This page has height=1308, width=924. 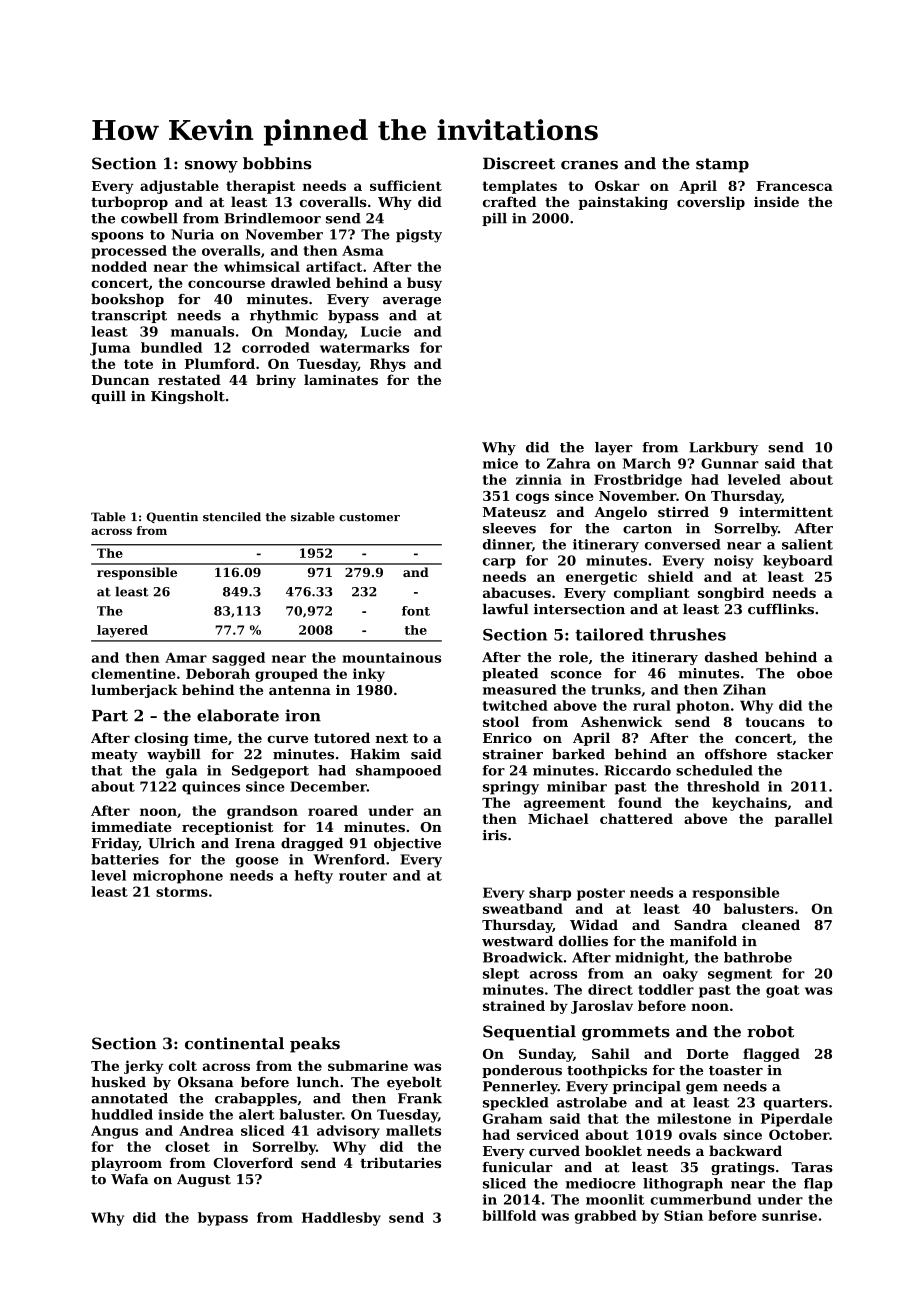 What do you see at coordinates (724, 448) in the page?
I see `Larkbury` at bounding box center [724, 448].
